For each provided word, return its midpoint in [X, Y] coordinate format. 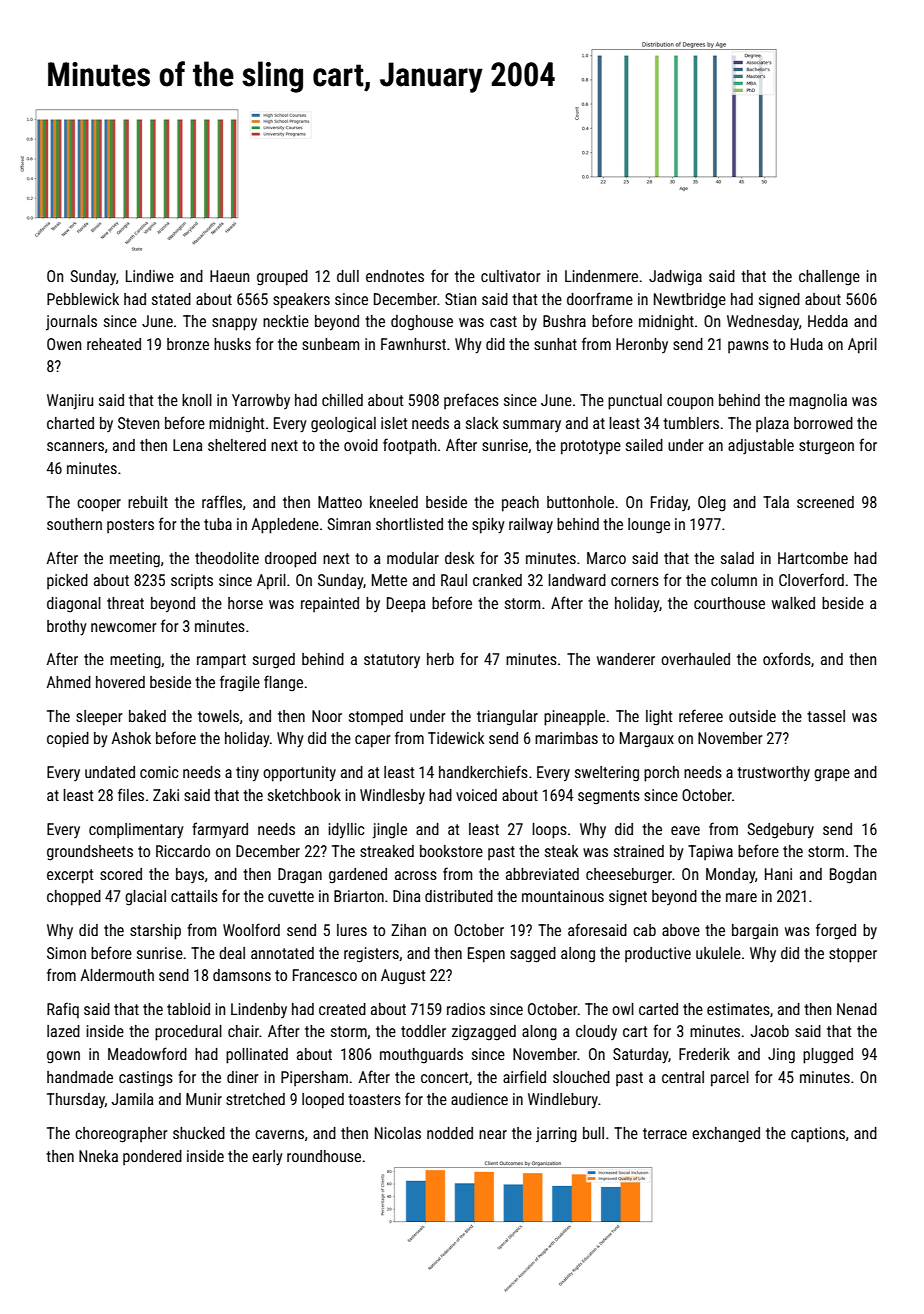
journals [71, 322]
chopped [74, 898]
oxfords [787, 658]
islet [394, 423]
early [267, 1158]
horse [245, 603]
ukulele [718, 953]
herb [440, 659]
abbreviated [542, 874]
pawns [748, 347]
